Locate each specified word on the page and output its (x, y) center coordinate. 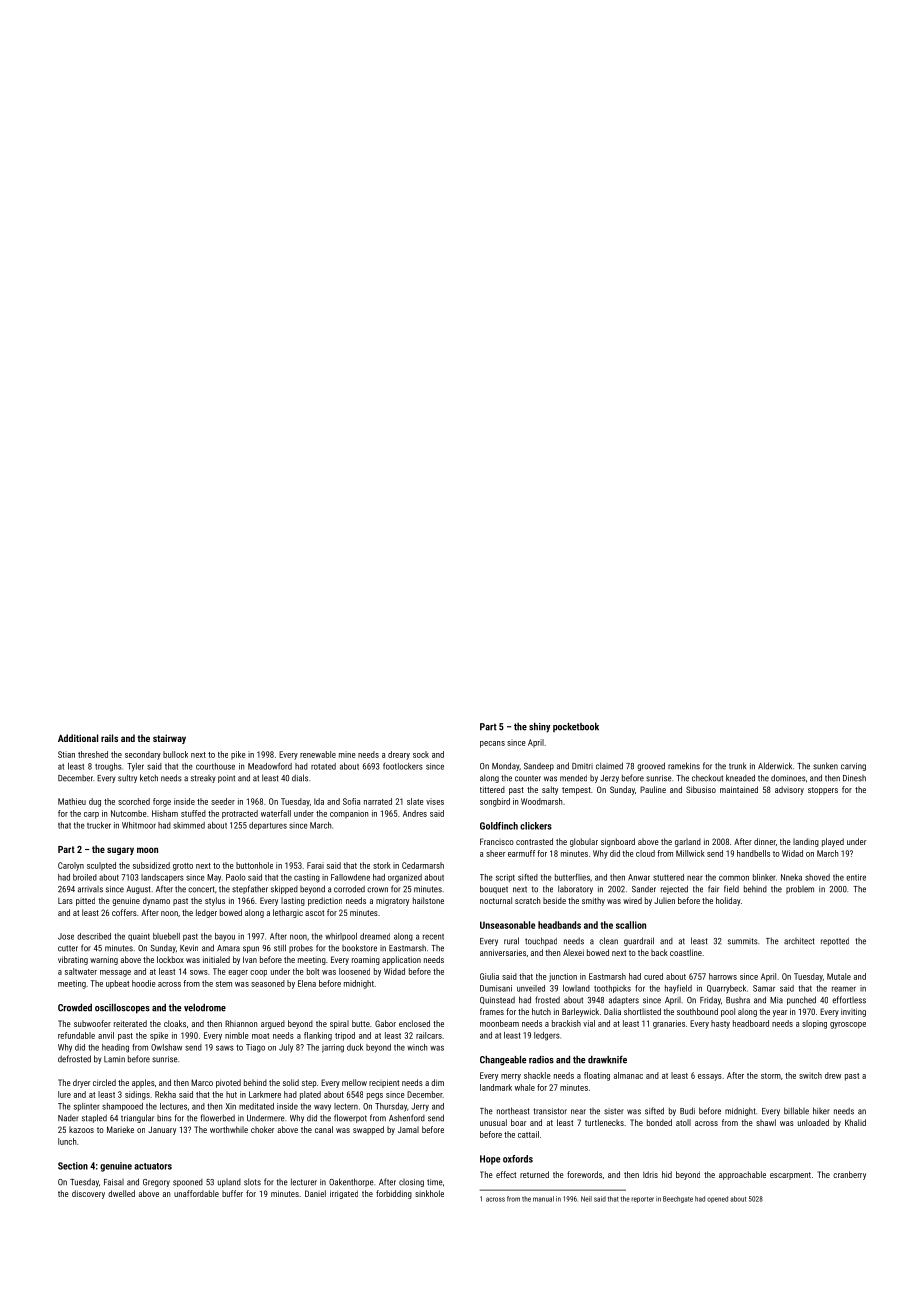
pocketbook (576, 727)
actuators (153, 1166)
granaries (669, 1024)
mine (347, 754)
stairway (169, 739)
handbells (753, 853)
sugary (120, 851)
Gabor (385, 1023)
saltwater (81, 971)
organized (405, 878)
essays (710, 1077)
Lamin (114, 1059)
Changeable (503, 1060)
